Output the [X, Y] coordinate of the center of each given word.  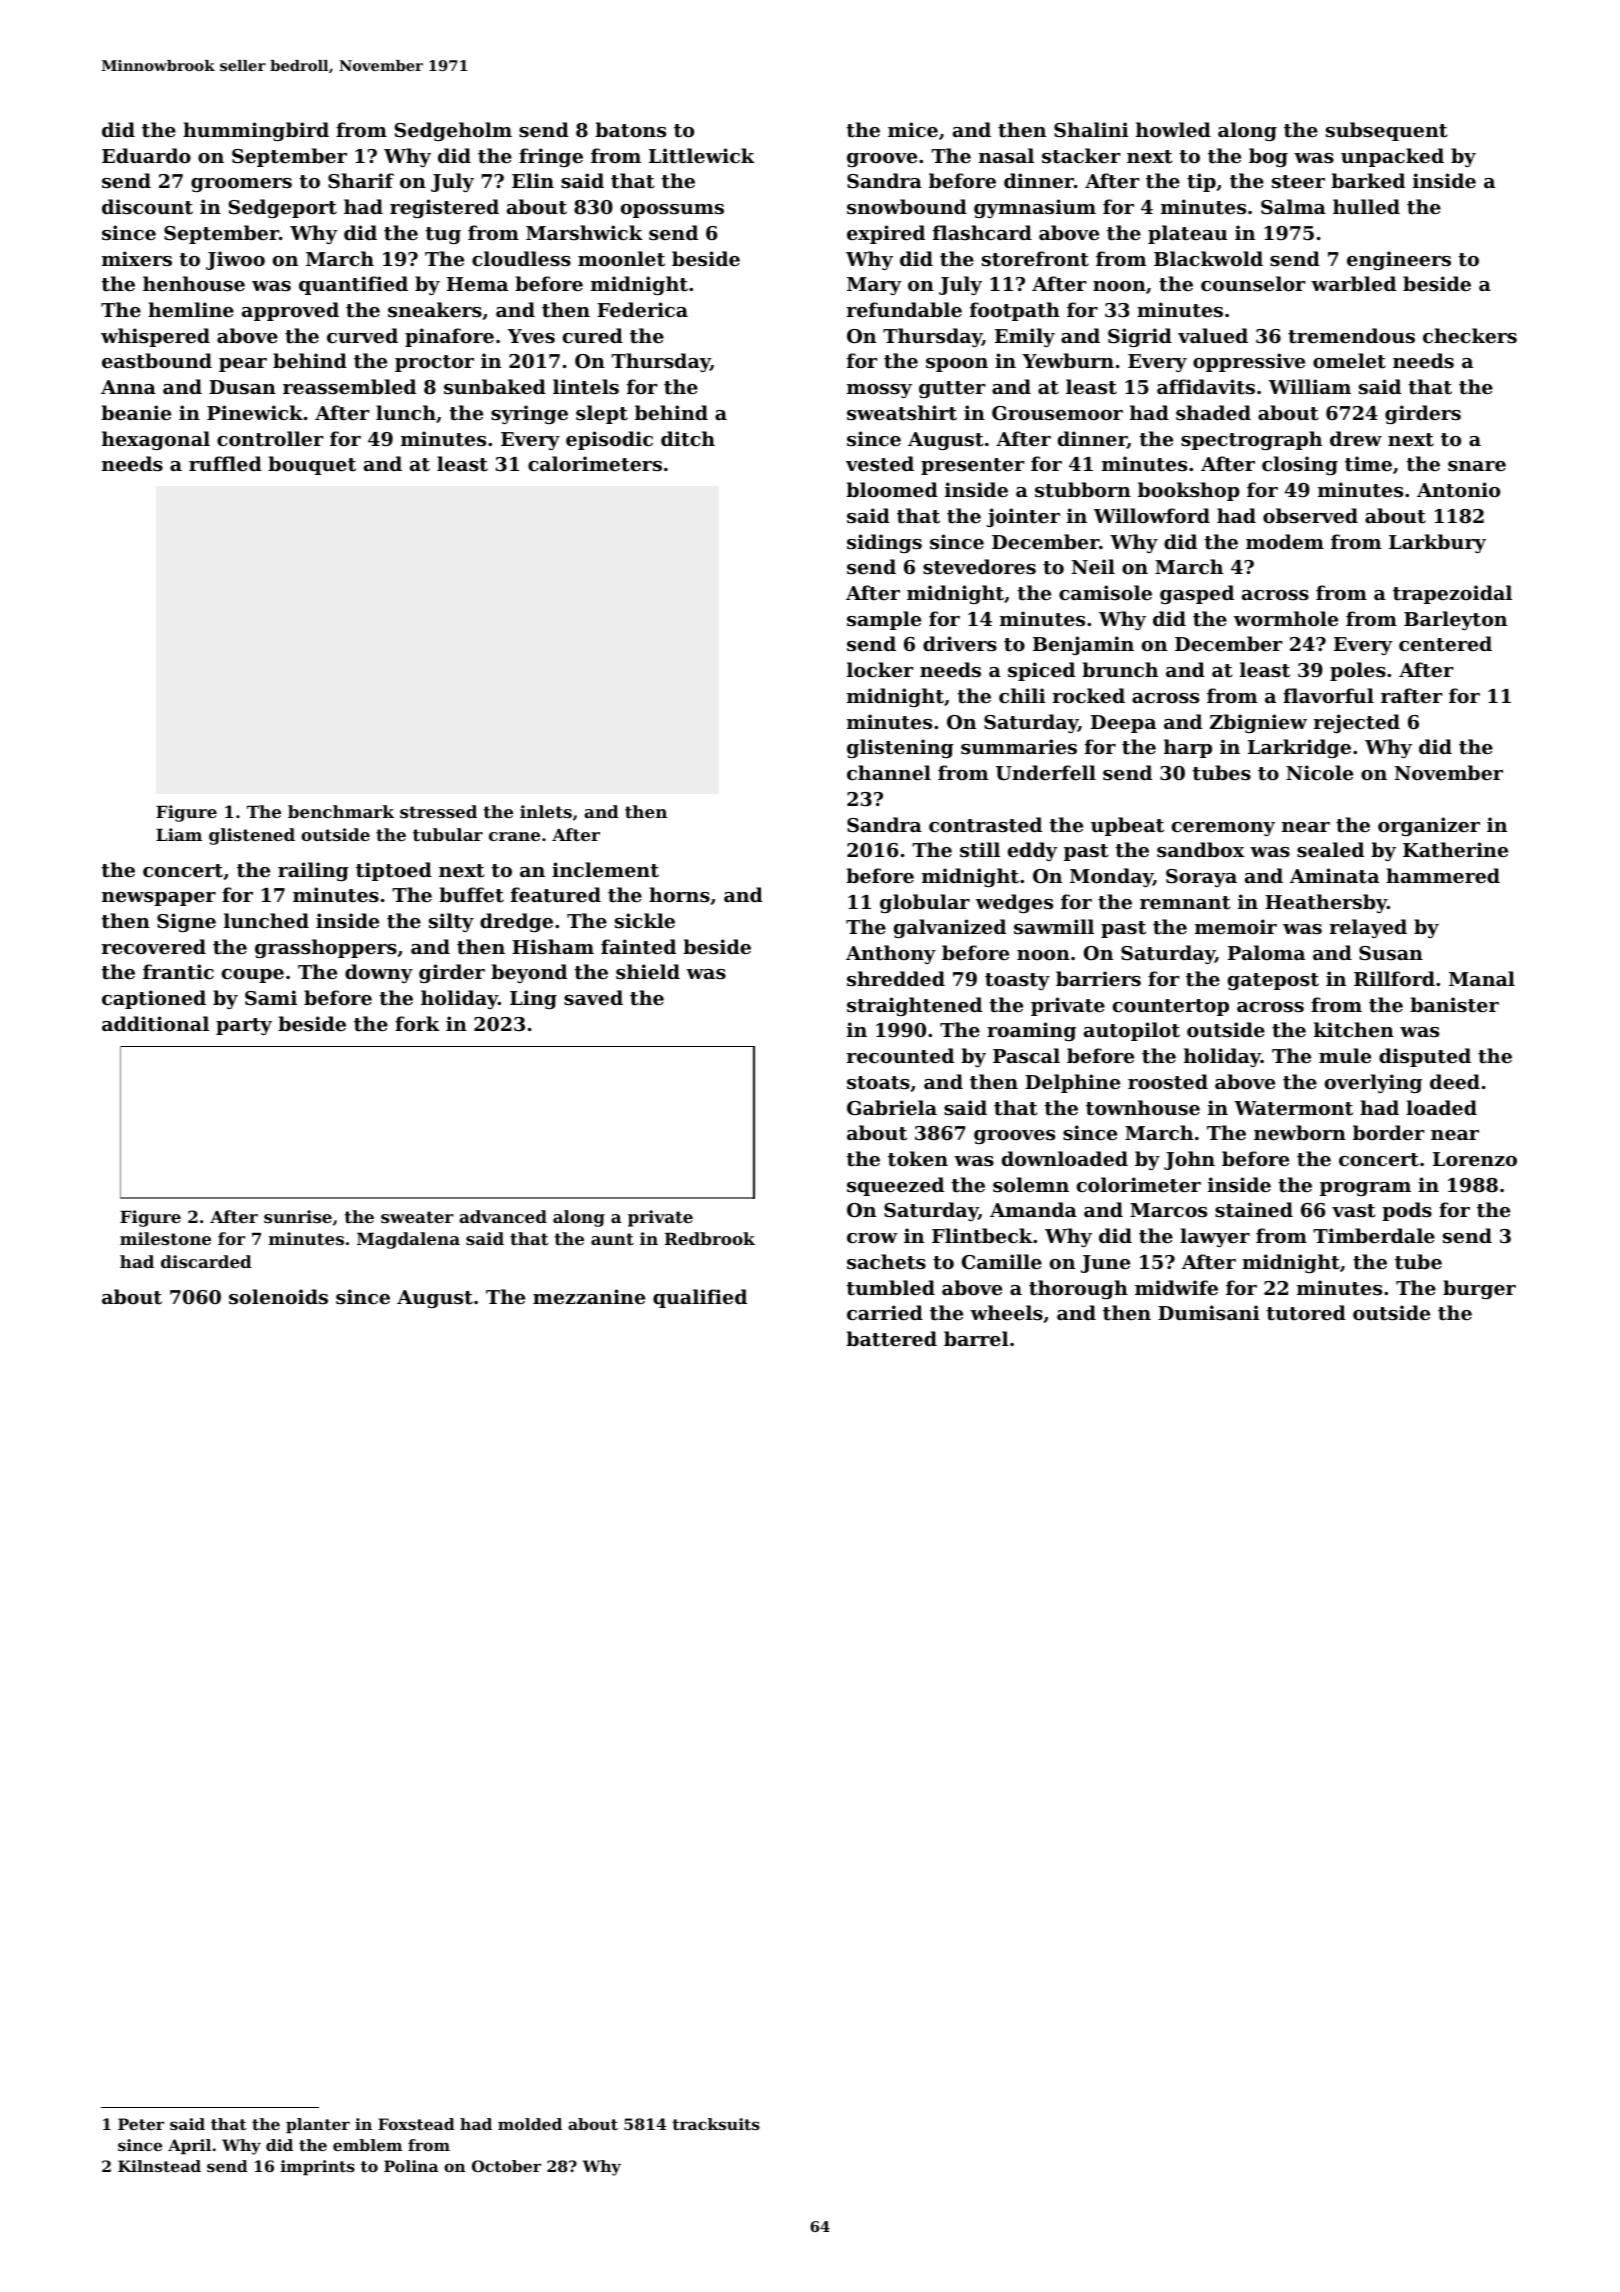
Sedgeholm [453, 131]
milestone [165, 1238]
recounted [900, 1056]
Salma [1293, 206]
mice [913, 129]
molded [530, 2124]
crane [514, 836]
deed [1455, 1081]
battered [891, 1338]
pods [1407, 1211]
